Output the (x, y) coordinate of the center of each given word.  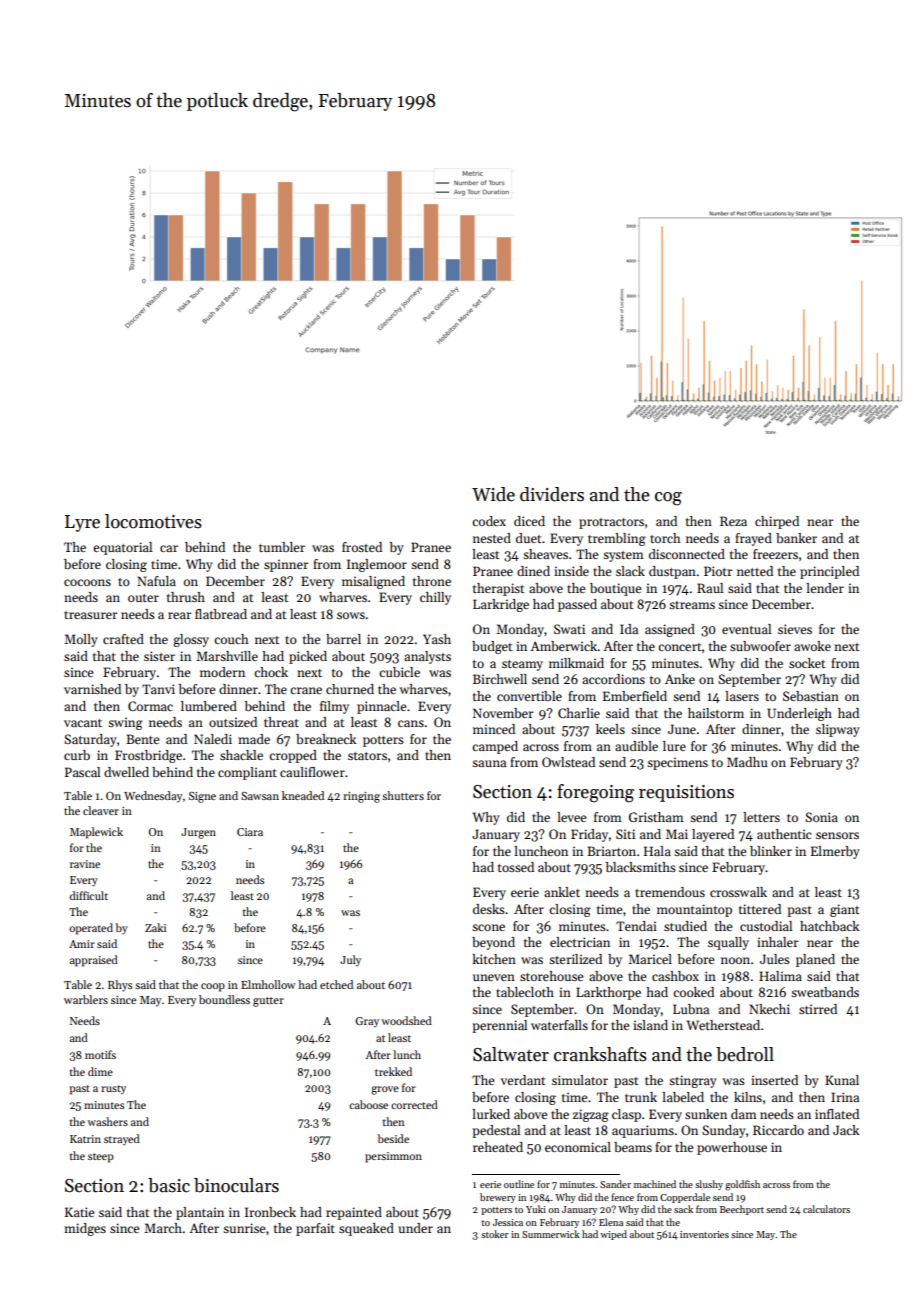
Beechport (742, 1210)
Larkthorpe (608, 993)
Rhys (120, 986)
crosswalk (738, 892)
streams (692, 605)
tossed (516, 867)
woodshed (406, 1020)
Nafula (156, 581)
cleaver (101, 810)
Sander (615, 1184)
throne (432, 581)
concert (680, 647)
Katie (79, 1212)
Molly (81, 640)
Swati (569, 629)
